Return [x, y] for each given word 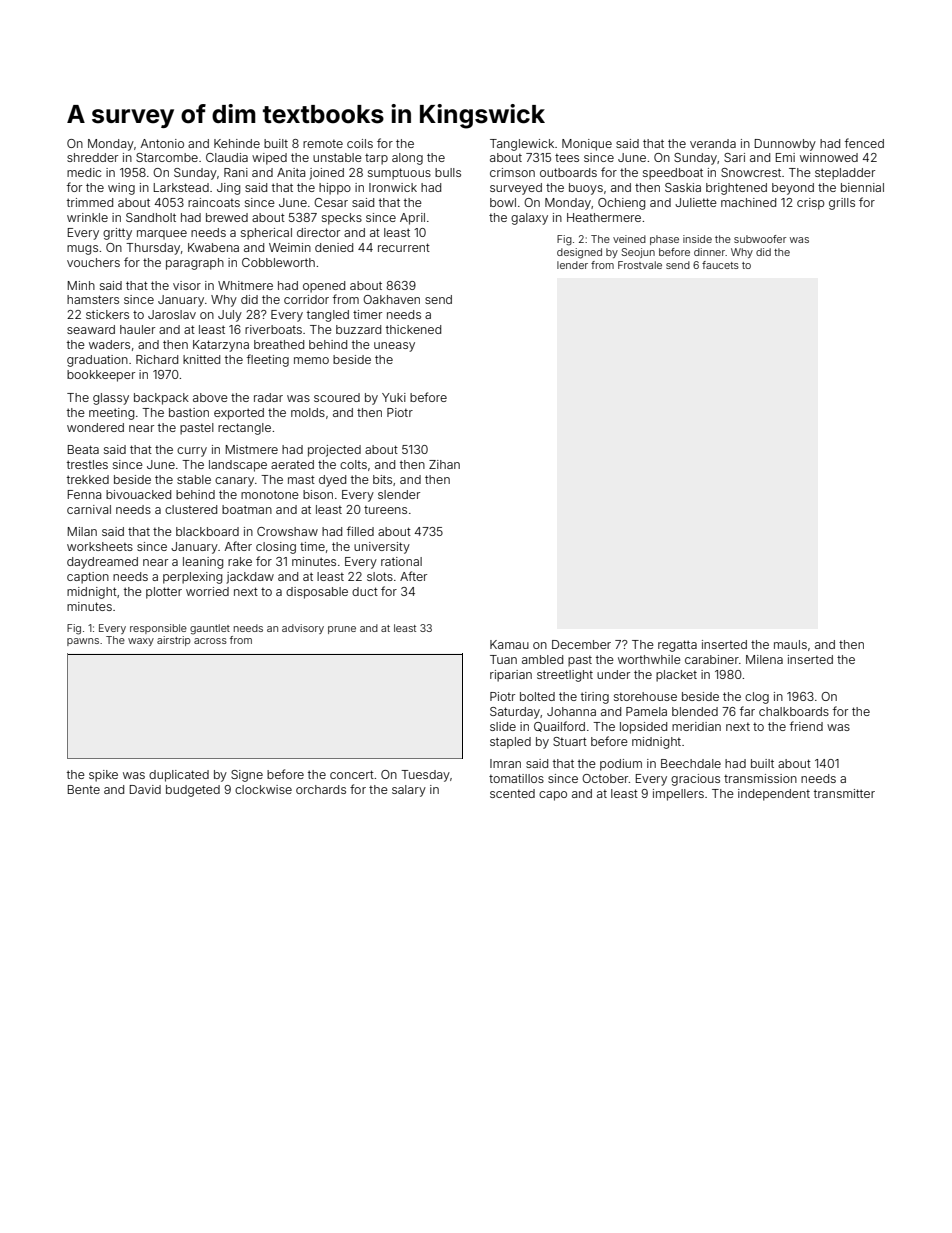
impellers [678, 795]
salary [409, 791]
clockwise [263, 789]
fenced [864, 143]
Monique [587, 145]
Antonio [162, 143]
